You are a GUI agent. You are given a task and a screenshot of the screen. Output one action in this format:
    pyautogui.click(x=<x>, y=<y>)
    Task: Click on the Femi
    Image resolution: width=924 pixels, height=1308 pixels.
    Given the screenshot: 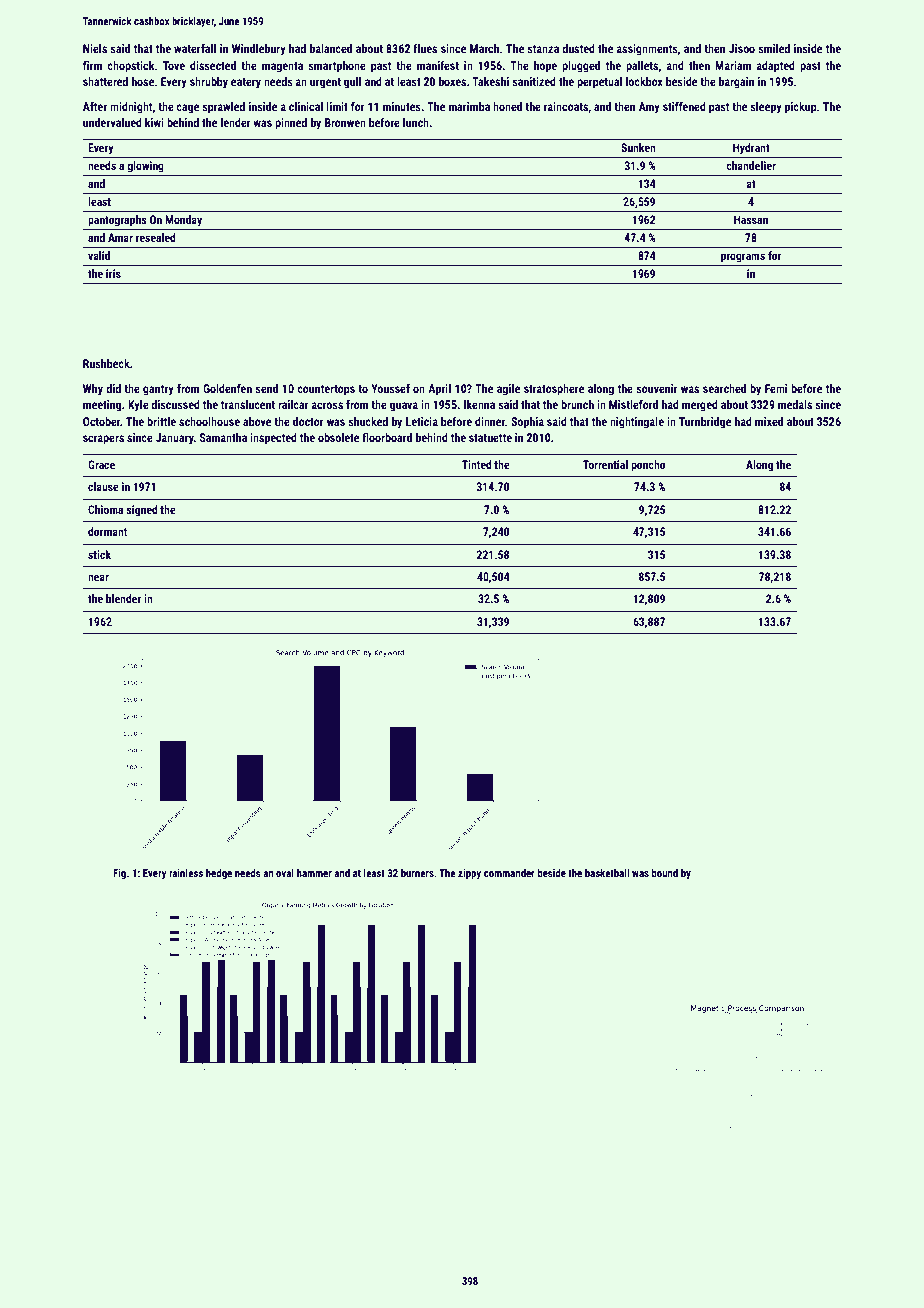 What is the action you would take?
    pyautogui.click(x=776, y=388)
